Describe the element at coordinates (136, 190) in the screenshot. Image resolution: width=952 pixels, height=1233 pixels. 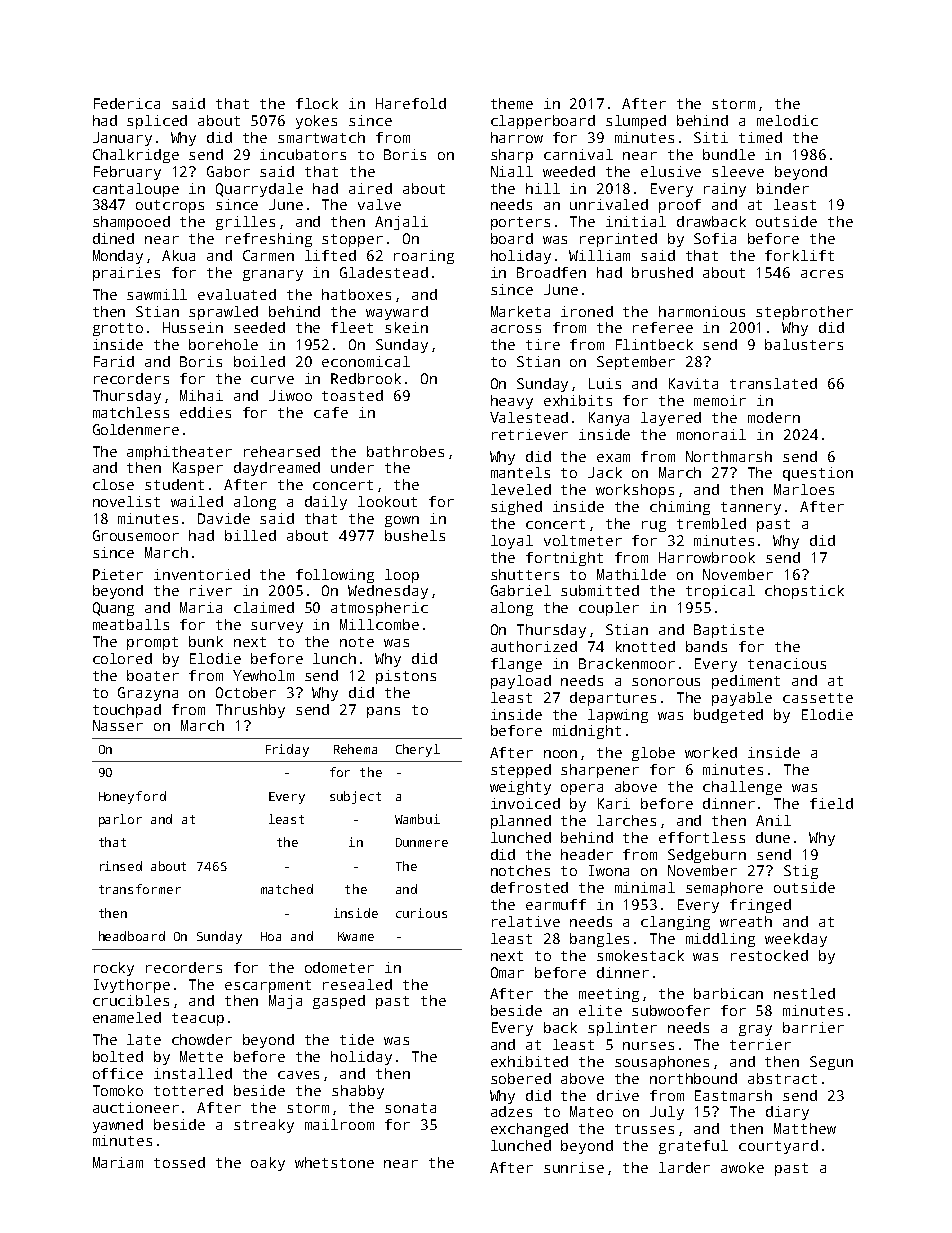
I see `cantaloupe` at that location.
